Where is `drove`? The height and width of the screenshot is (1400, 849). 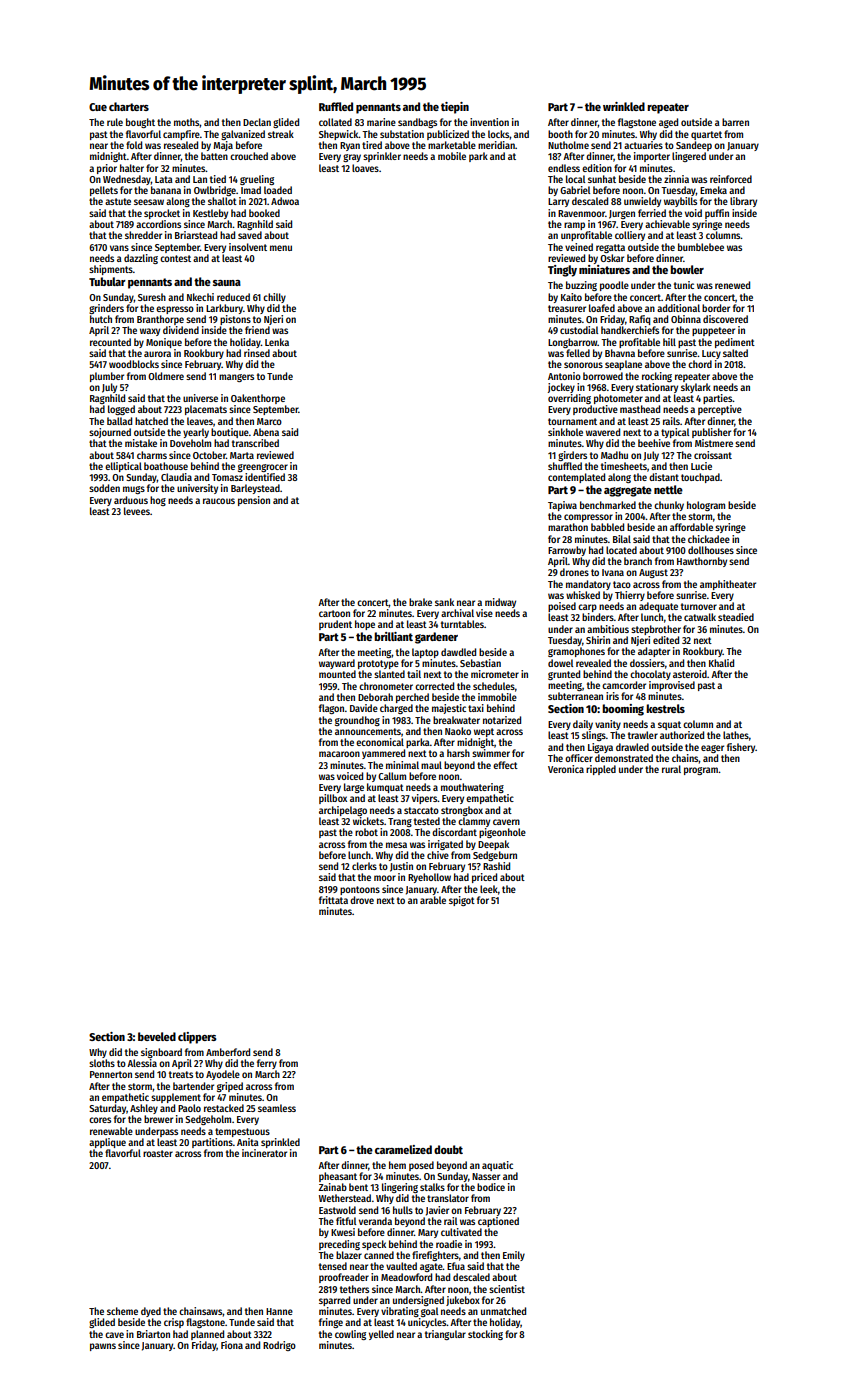
drove is located at coordinates (362, 900).
